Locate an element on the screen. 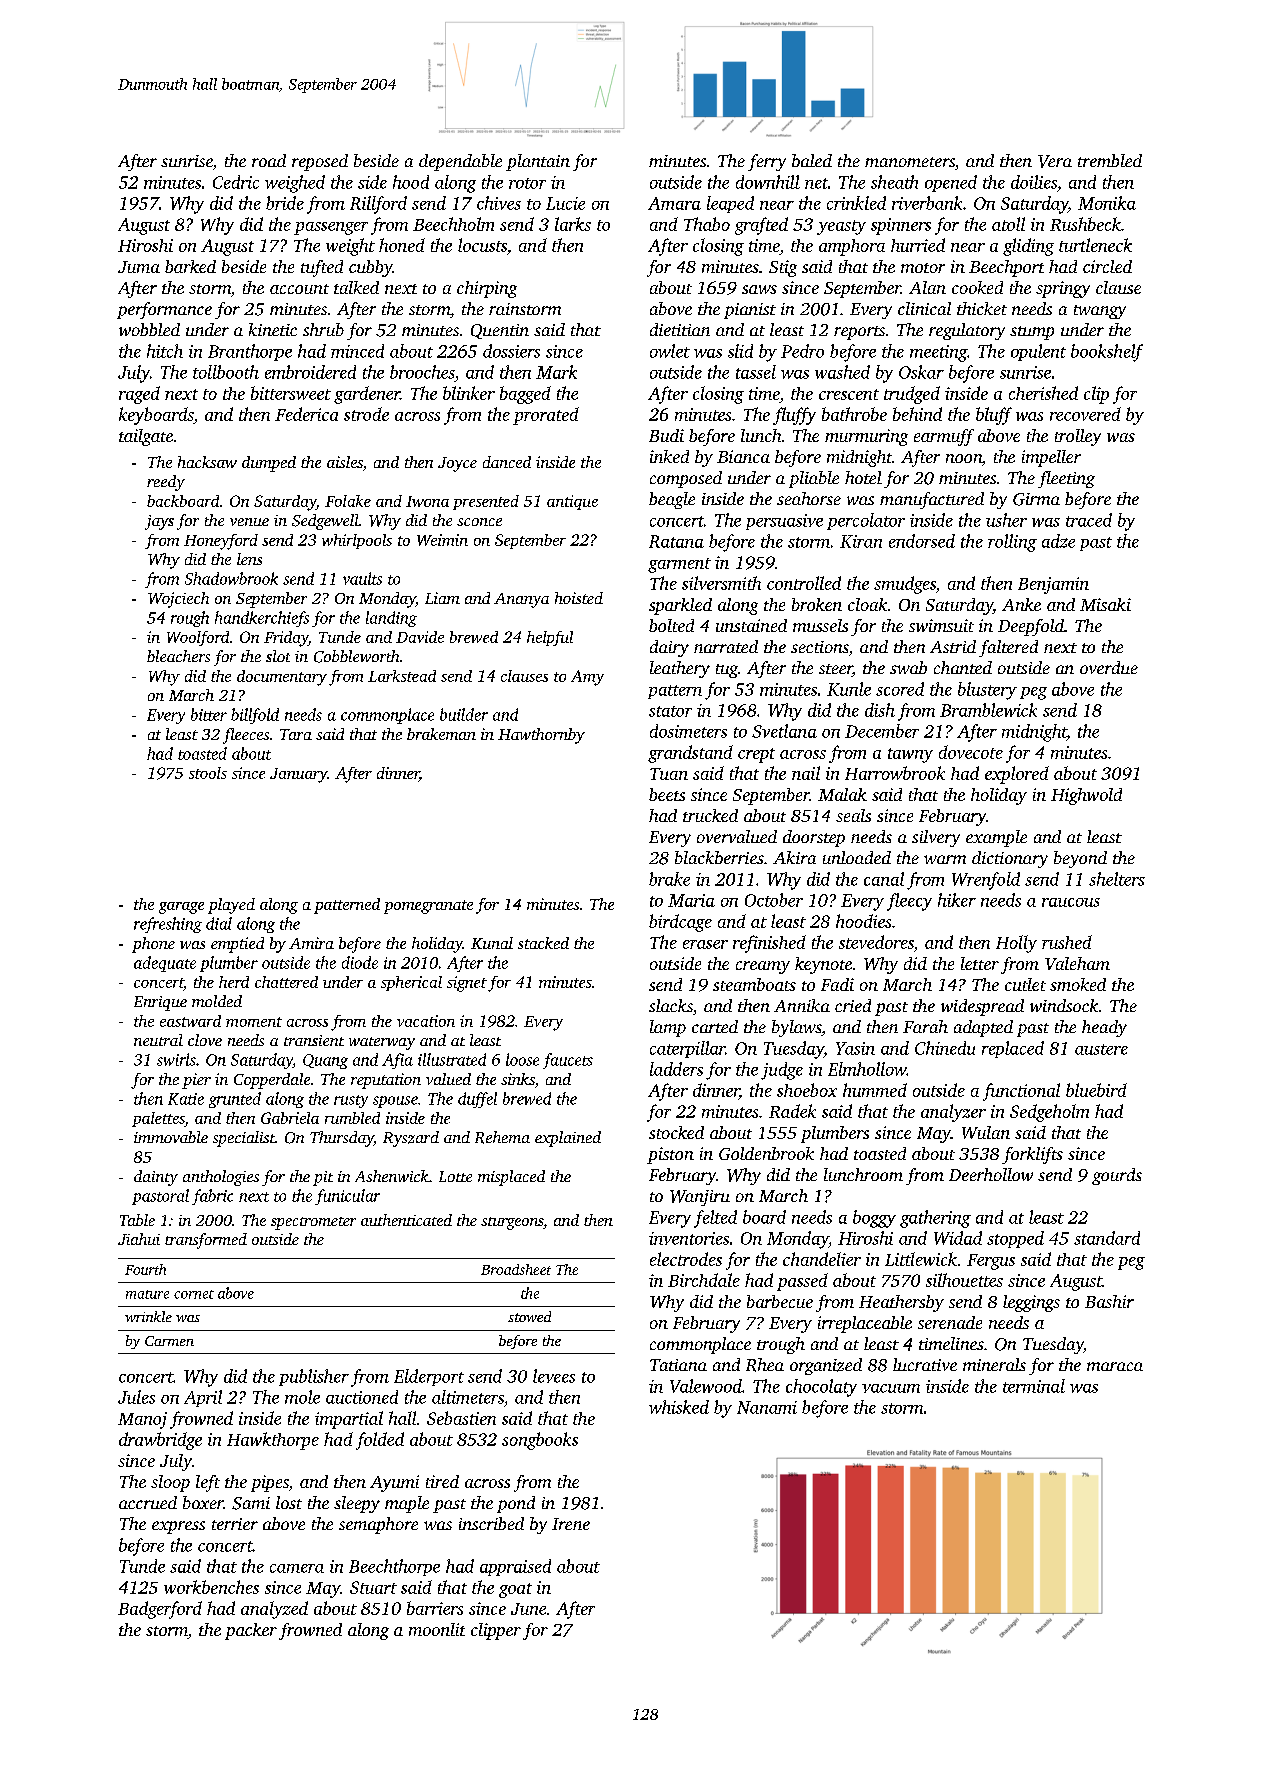 Image resolution: width=1264 pixels, height=1788 pixels. owlet is located at coordinates (670, 351).
